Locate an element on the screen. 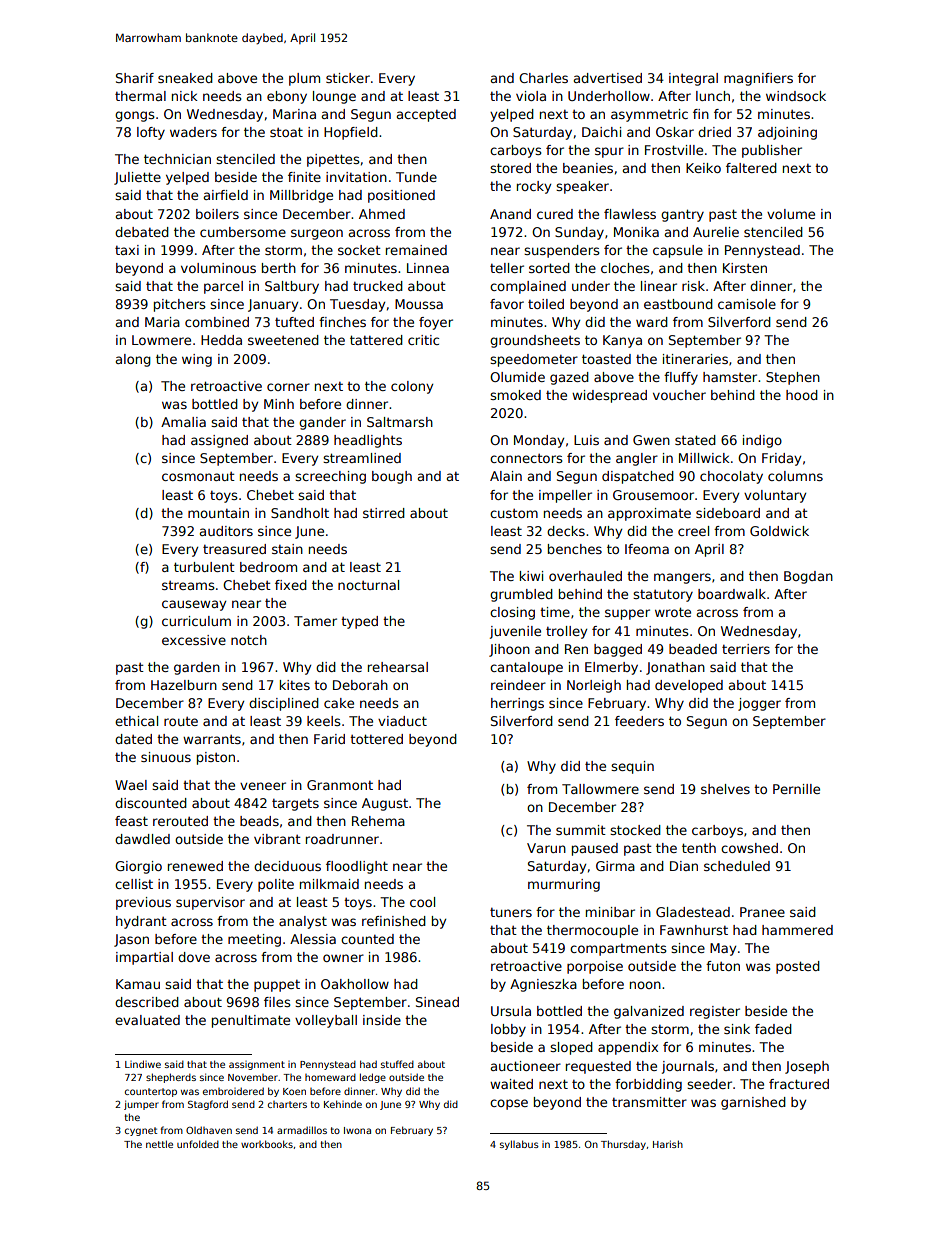  Goldwick is located at coordinates (779, 531).
